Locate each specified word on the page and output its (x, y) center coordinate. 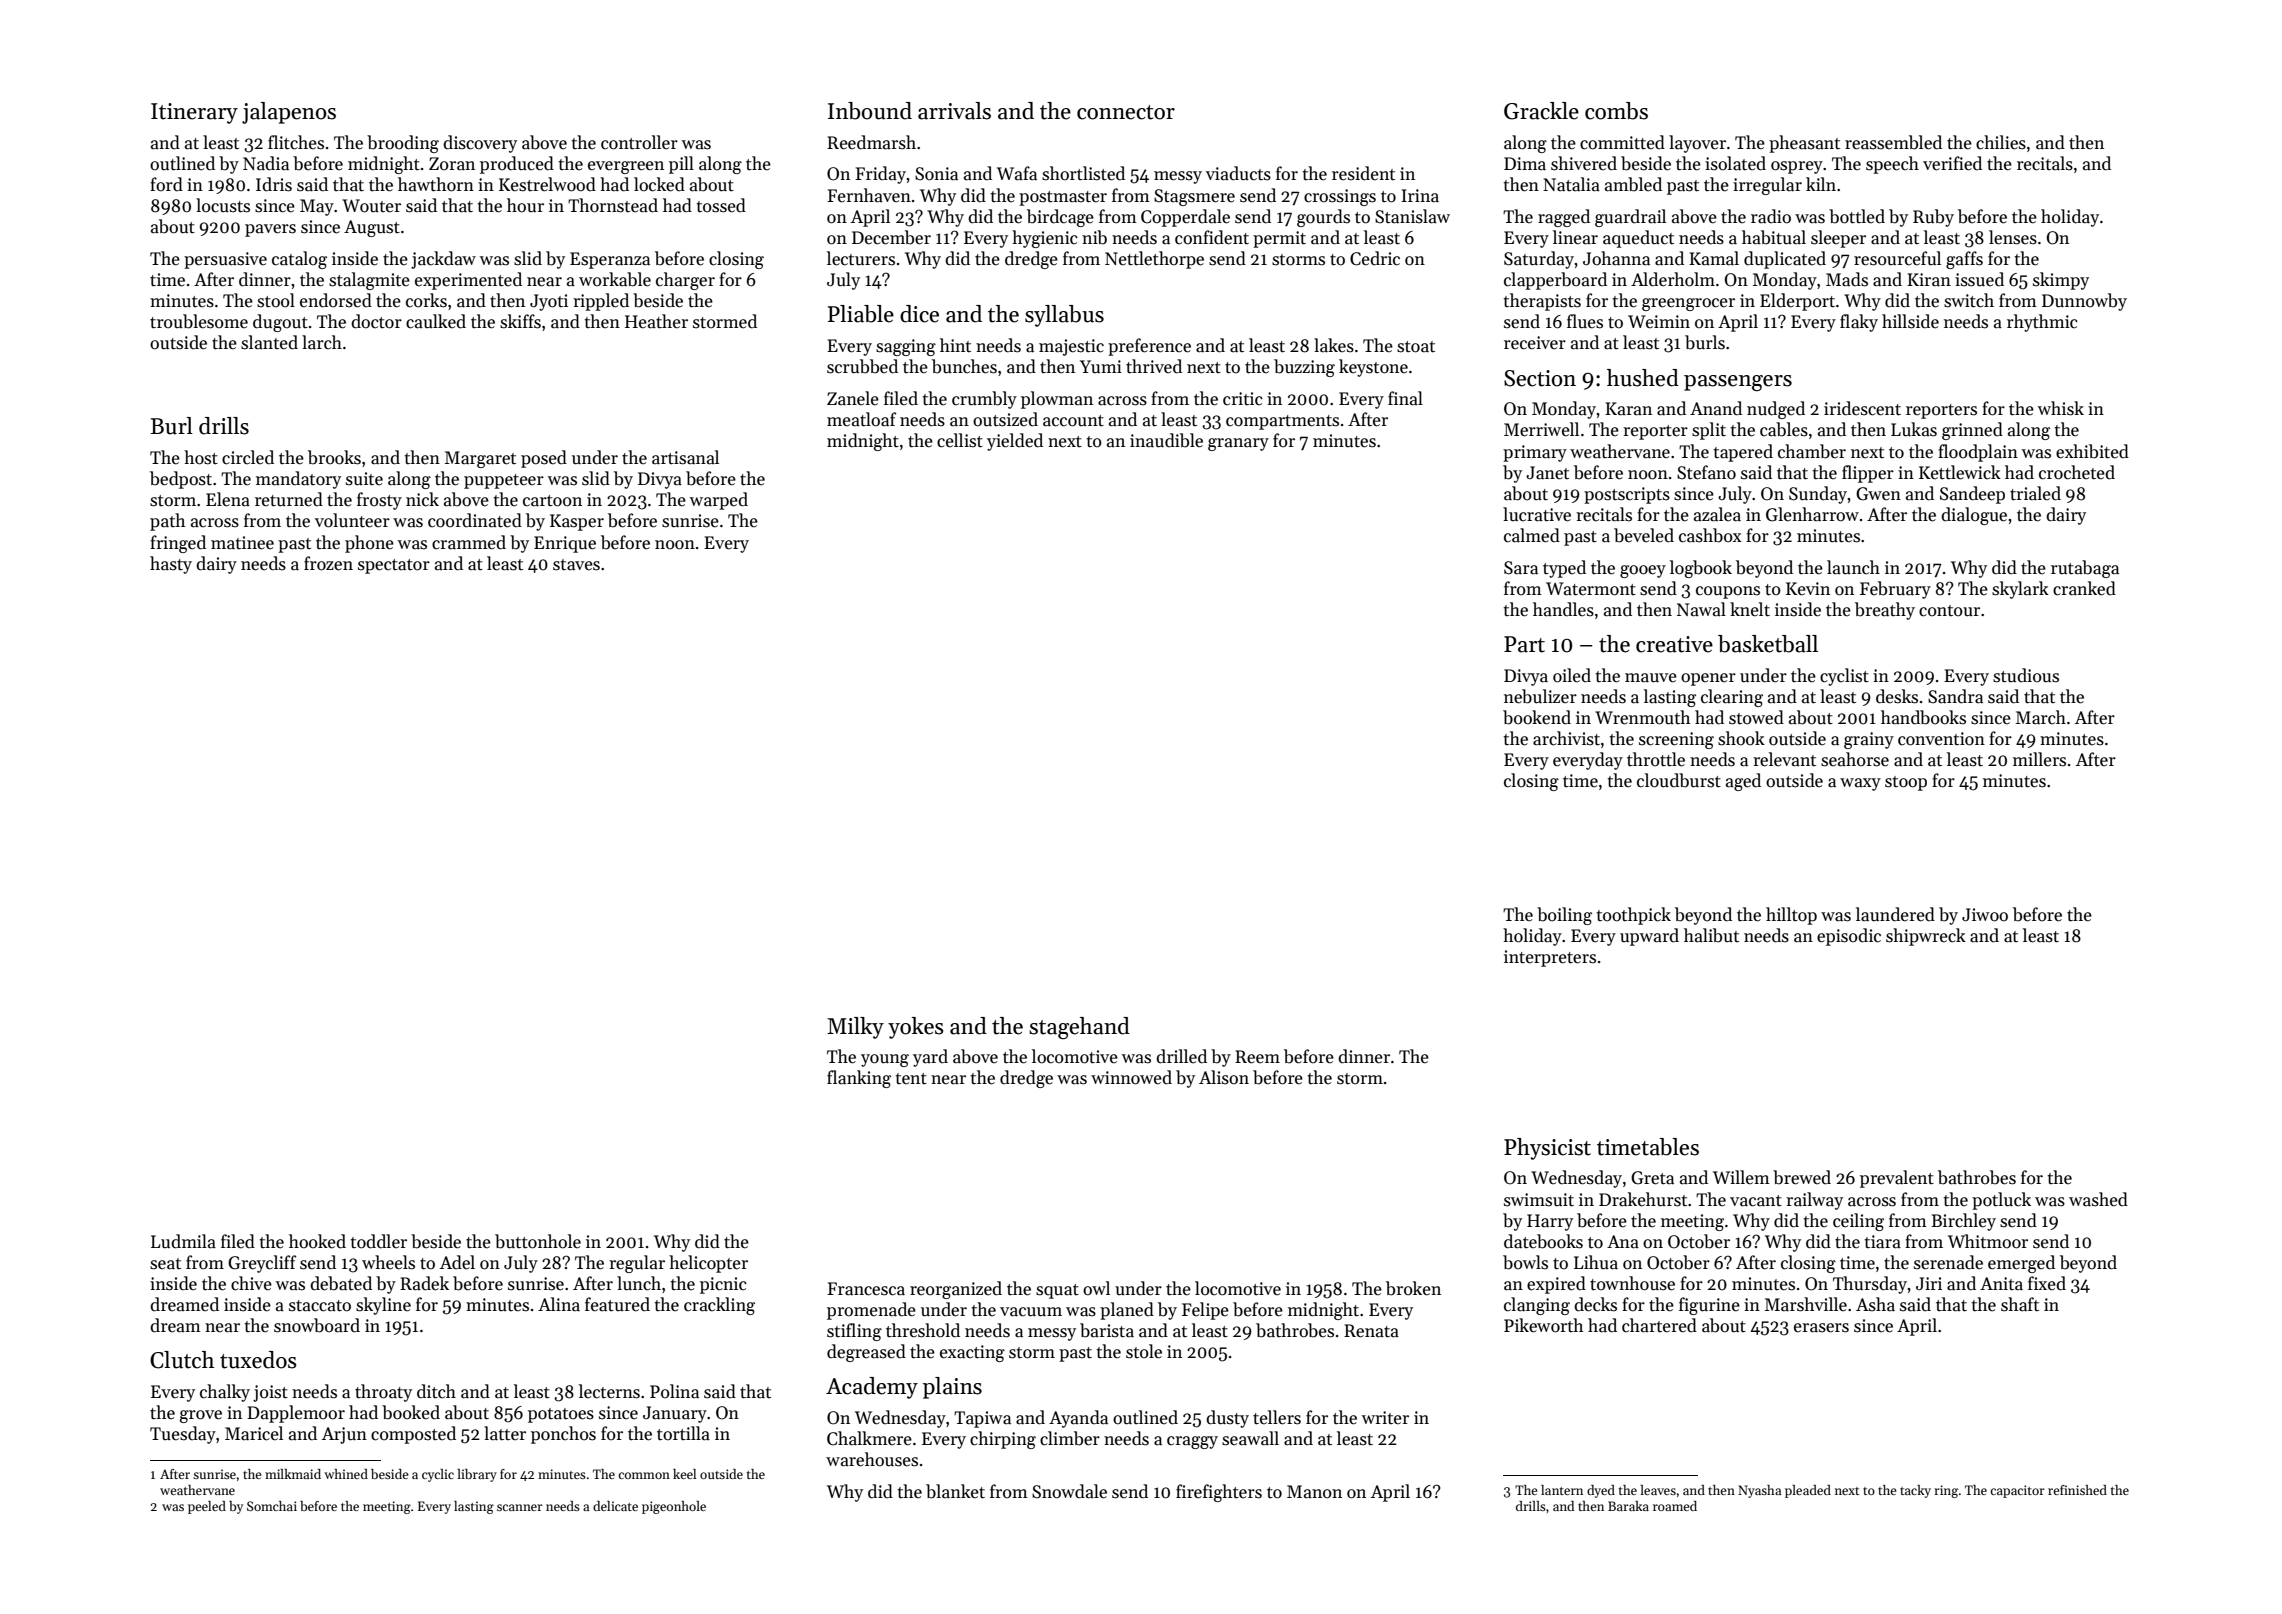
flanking (859, 1079)
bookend (1537, 717)
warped (718, 501)
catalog (299, 260)
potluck (2001, 1201)
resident (1363, 173)
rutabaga (2085, 569)
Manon (1314, 1492)
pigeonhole (674, 1507)
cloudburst (1679, 780)
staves (576, 565)
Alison (1224, 1077)
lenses (2013, 237)
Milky (855, 1028)
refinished (2077, 1490)
